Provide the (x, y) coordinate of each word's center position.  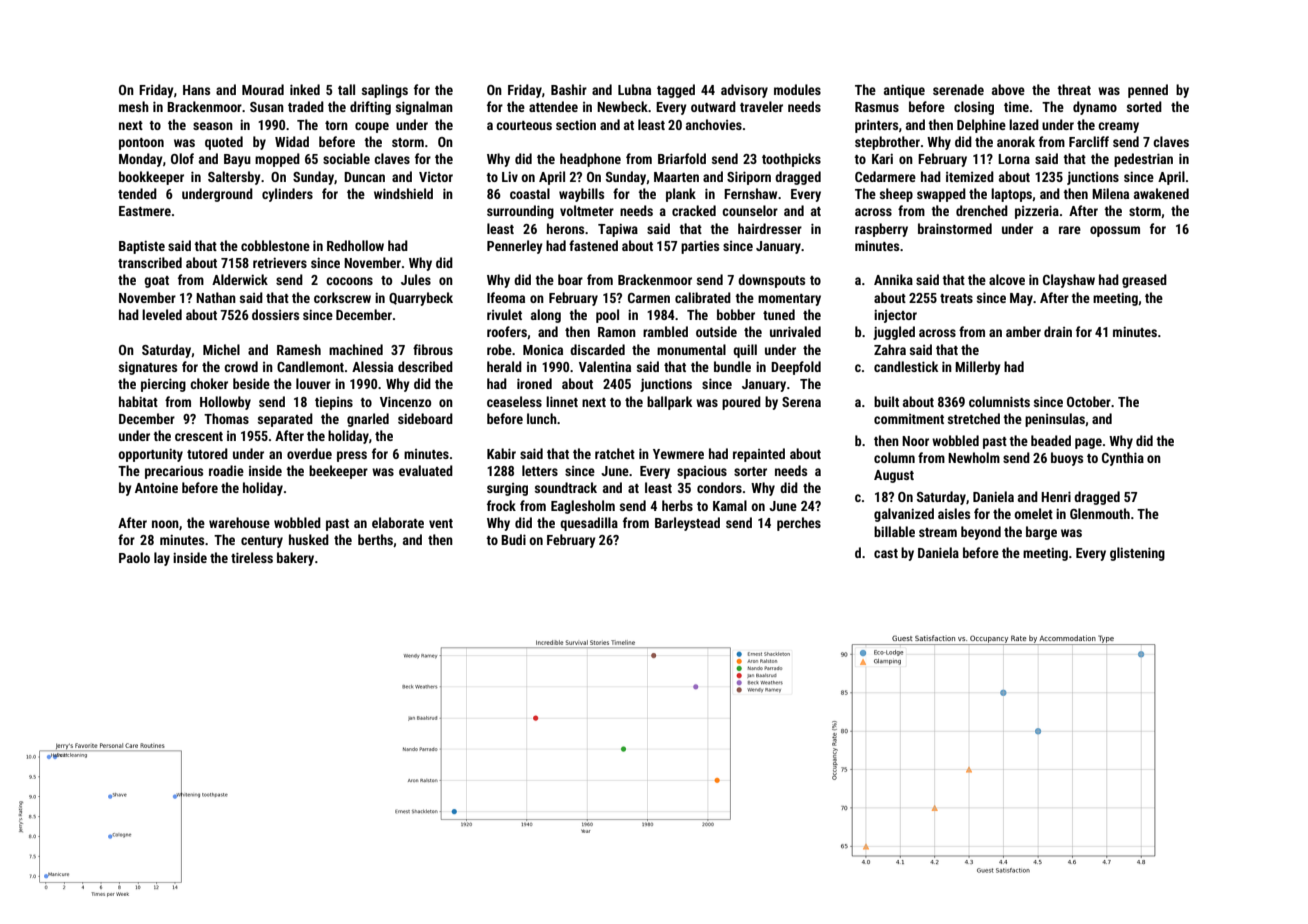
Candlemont (310, 366)
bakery (295, 559)
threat (1074, 89)
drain (1058, 331)
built (886, 401)
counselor (750, 210)
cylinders (287, 195)
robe (499, 349)
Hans (196, 90)
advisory (744, 91)
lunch (542, 418)
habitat (138, 401)
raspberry (881, 230)
